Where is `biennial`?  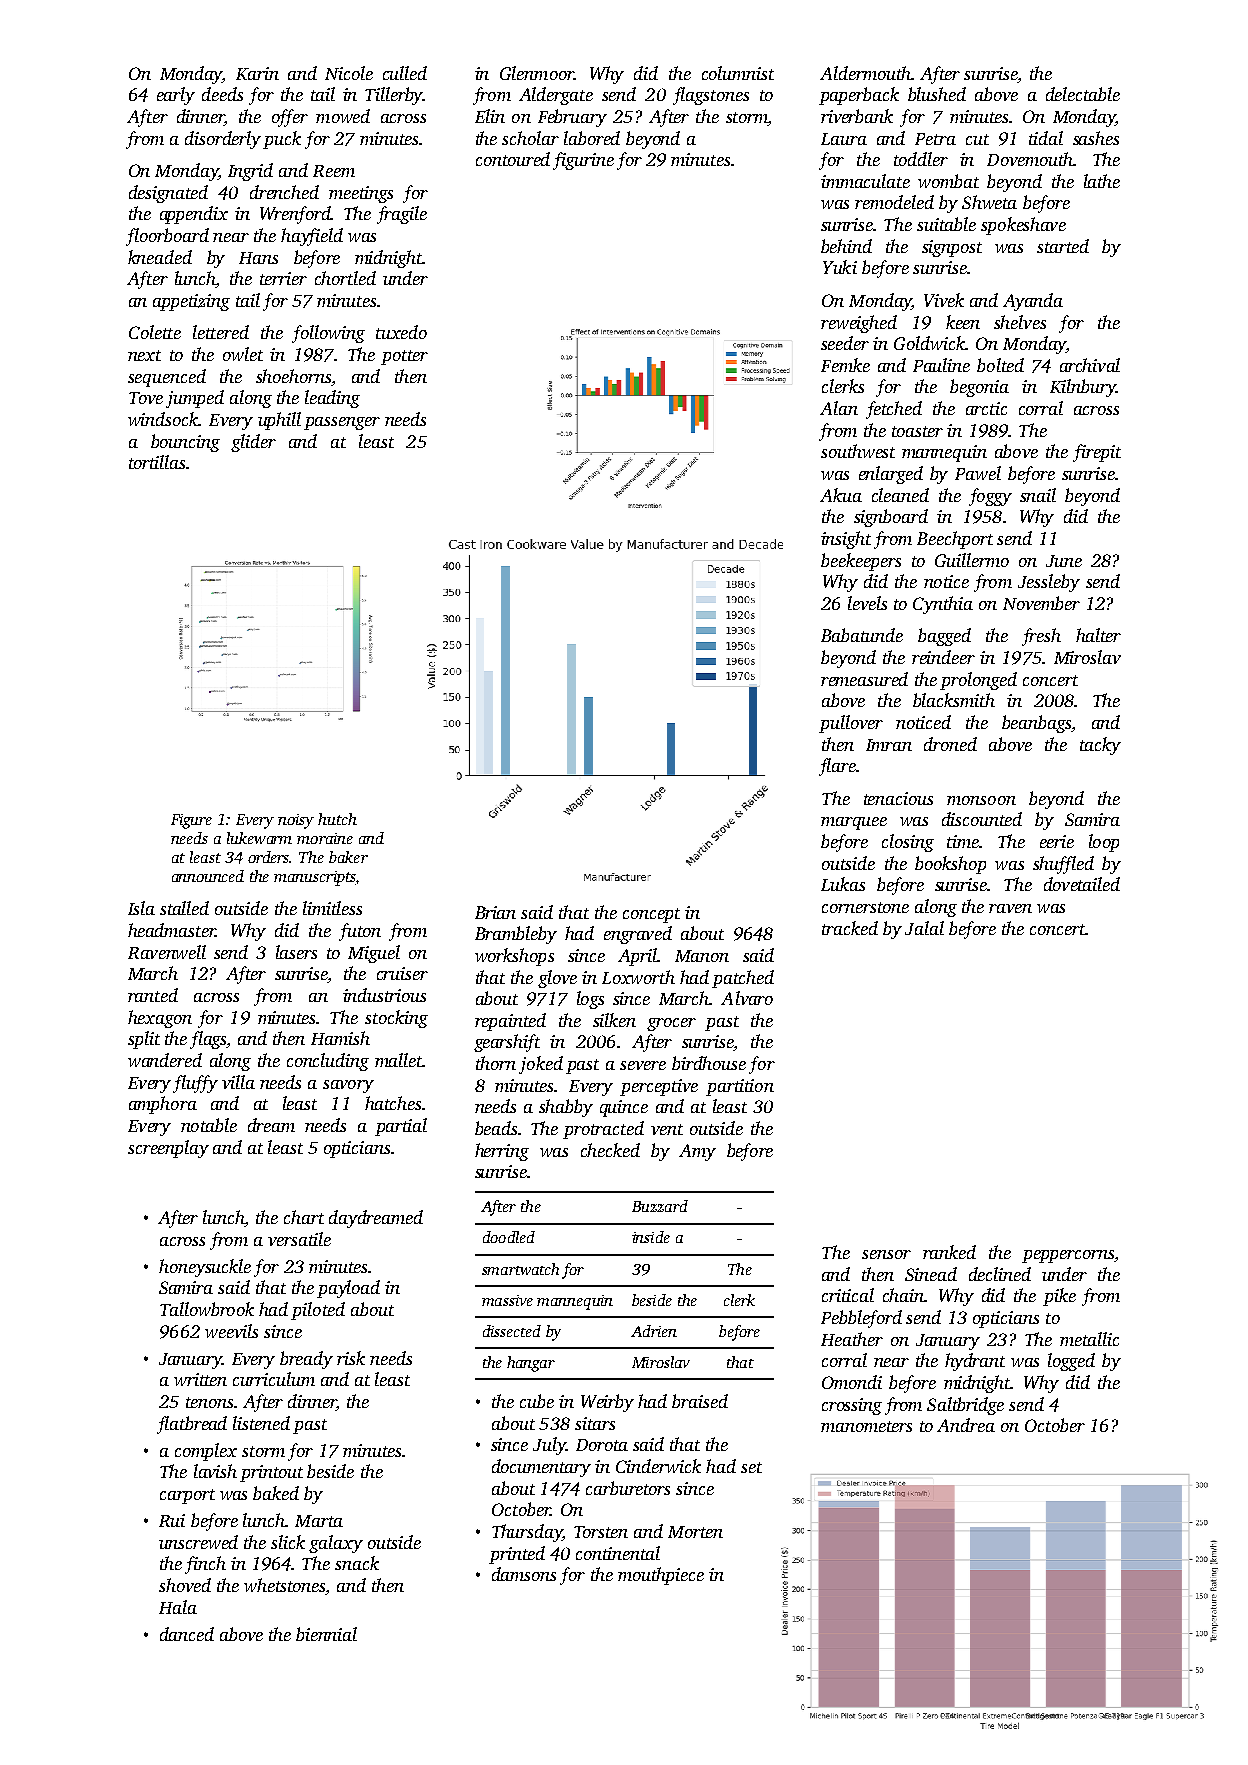 biennial is located at coordinates (326, 1634).
